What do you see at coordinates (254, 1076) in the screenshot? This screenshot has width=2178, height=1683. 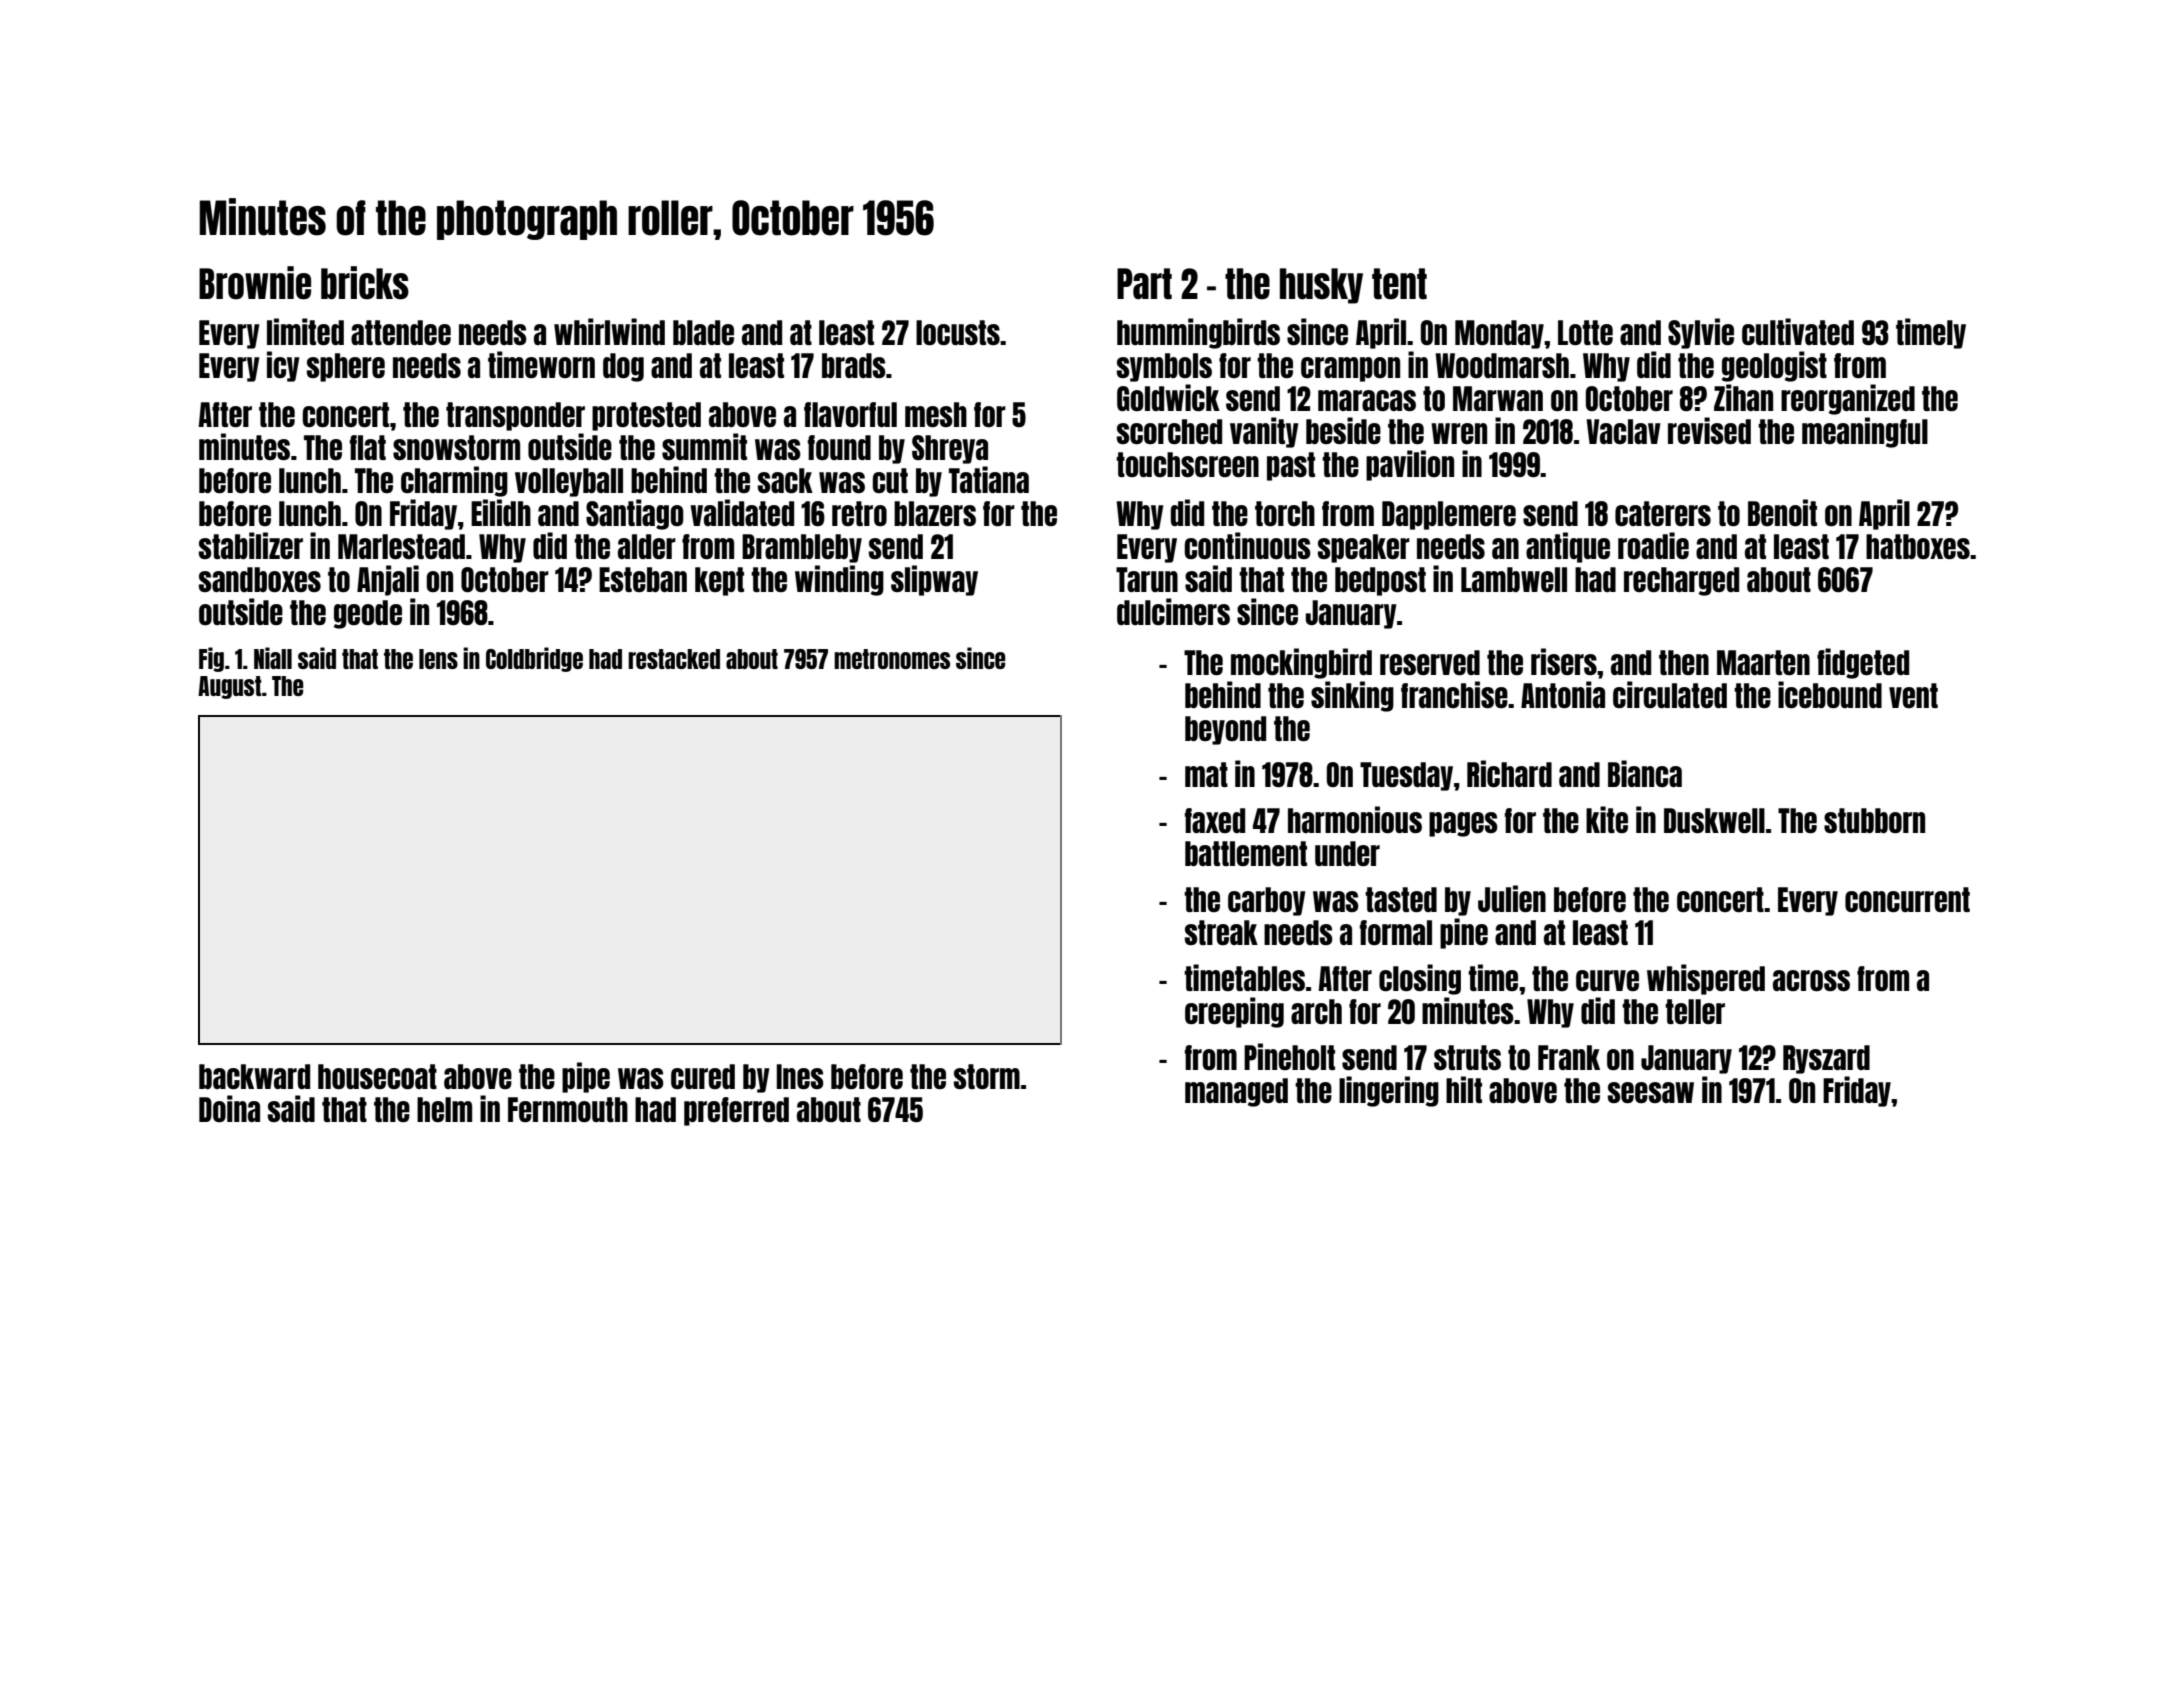 I see `backward` at bounding box center [254, 1076].
